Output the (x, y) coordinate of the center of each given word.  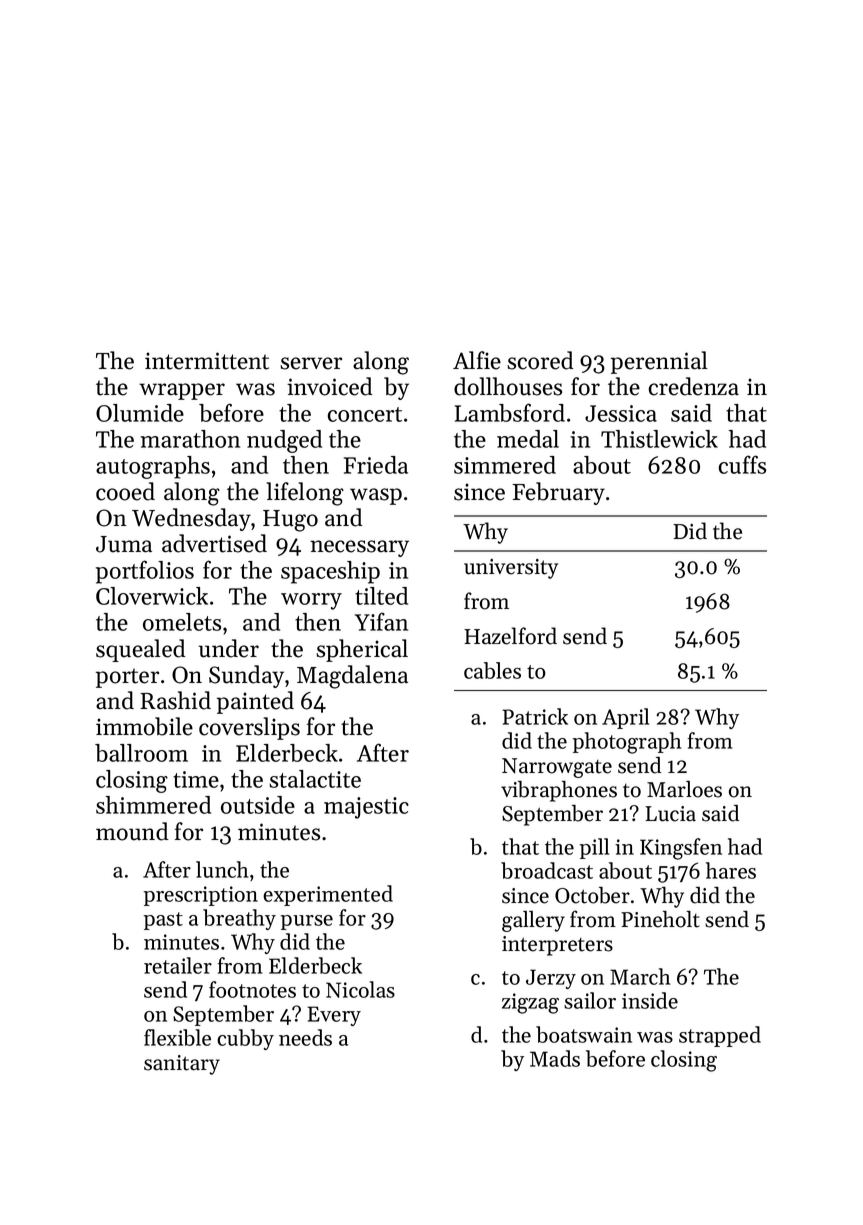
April (625, 718)
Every (334, 1016)
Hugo (290, 521)
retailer (178, 965)
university (511, 569)
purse (307, 922)
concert (365, 414)
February (558, 493)
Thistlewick (659, 439)
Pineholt (660, 919)
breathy (239, 919)
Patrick (535, 716)
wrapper (182, 391)
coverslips (249, 728)
